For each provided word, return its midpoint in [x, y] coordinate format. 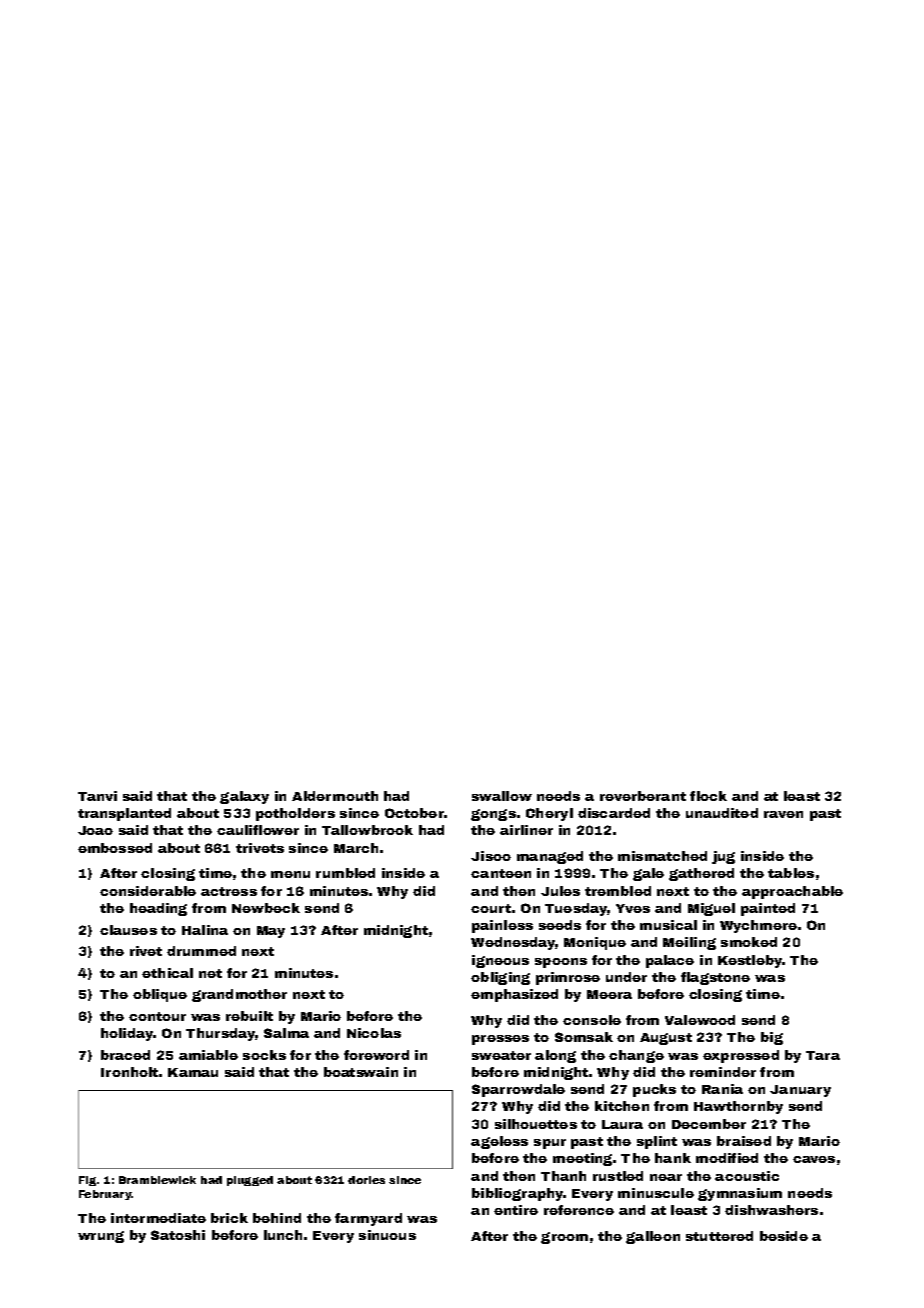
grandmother [239, 995]
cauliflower [258, 830]
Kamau [193, 1072]
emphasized [514, 995]
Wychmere [758, 926]
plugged [250, 1181]
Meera [609, 994]
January [800, 1091]
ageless [499, 1142]
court [491, 908]
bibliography [517, 1194]
